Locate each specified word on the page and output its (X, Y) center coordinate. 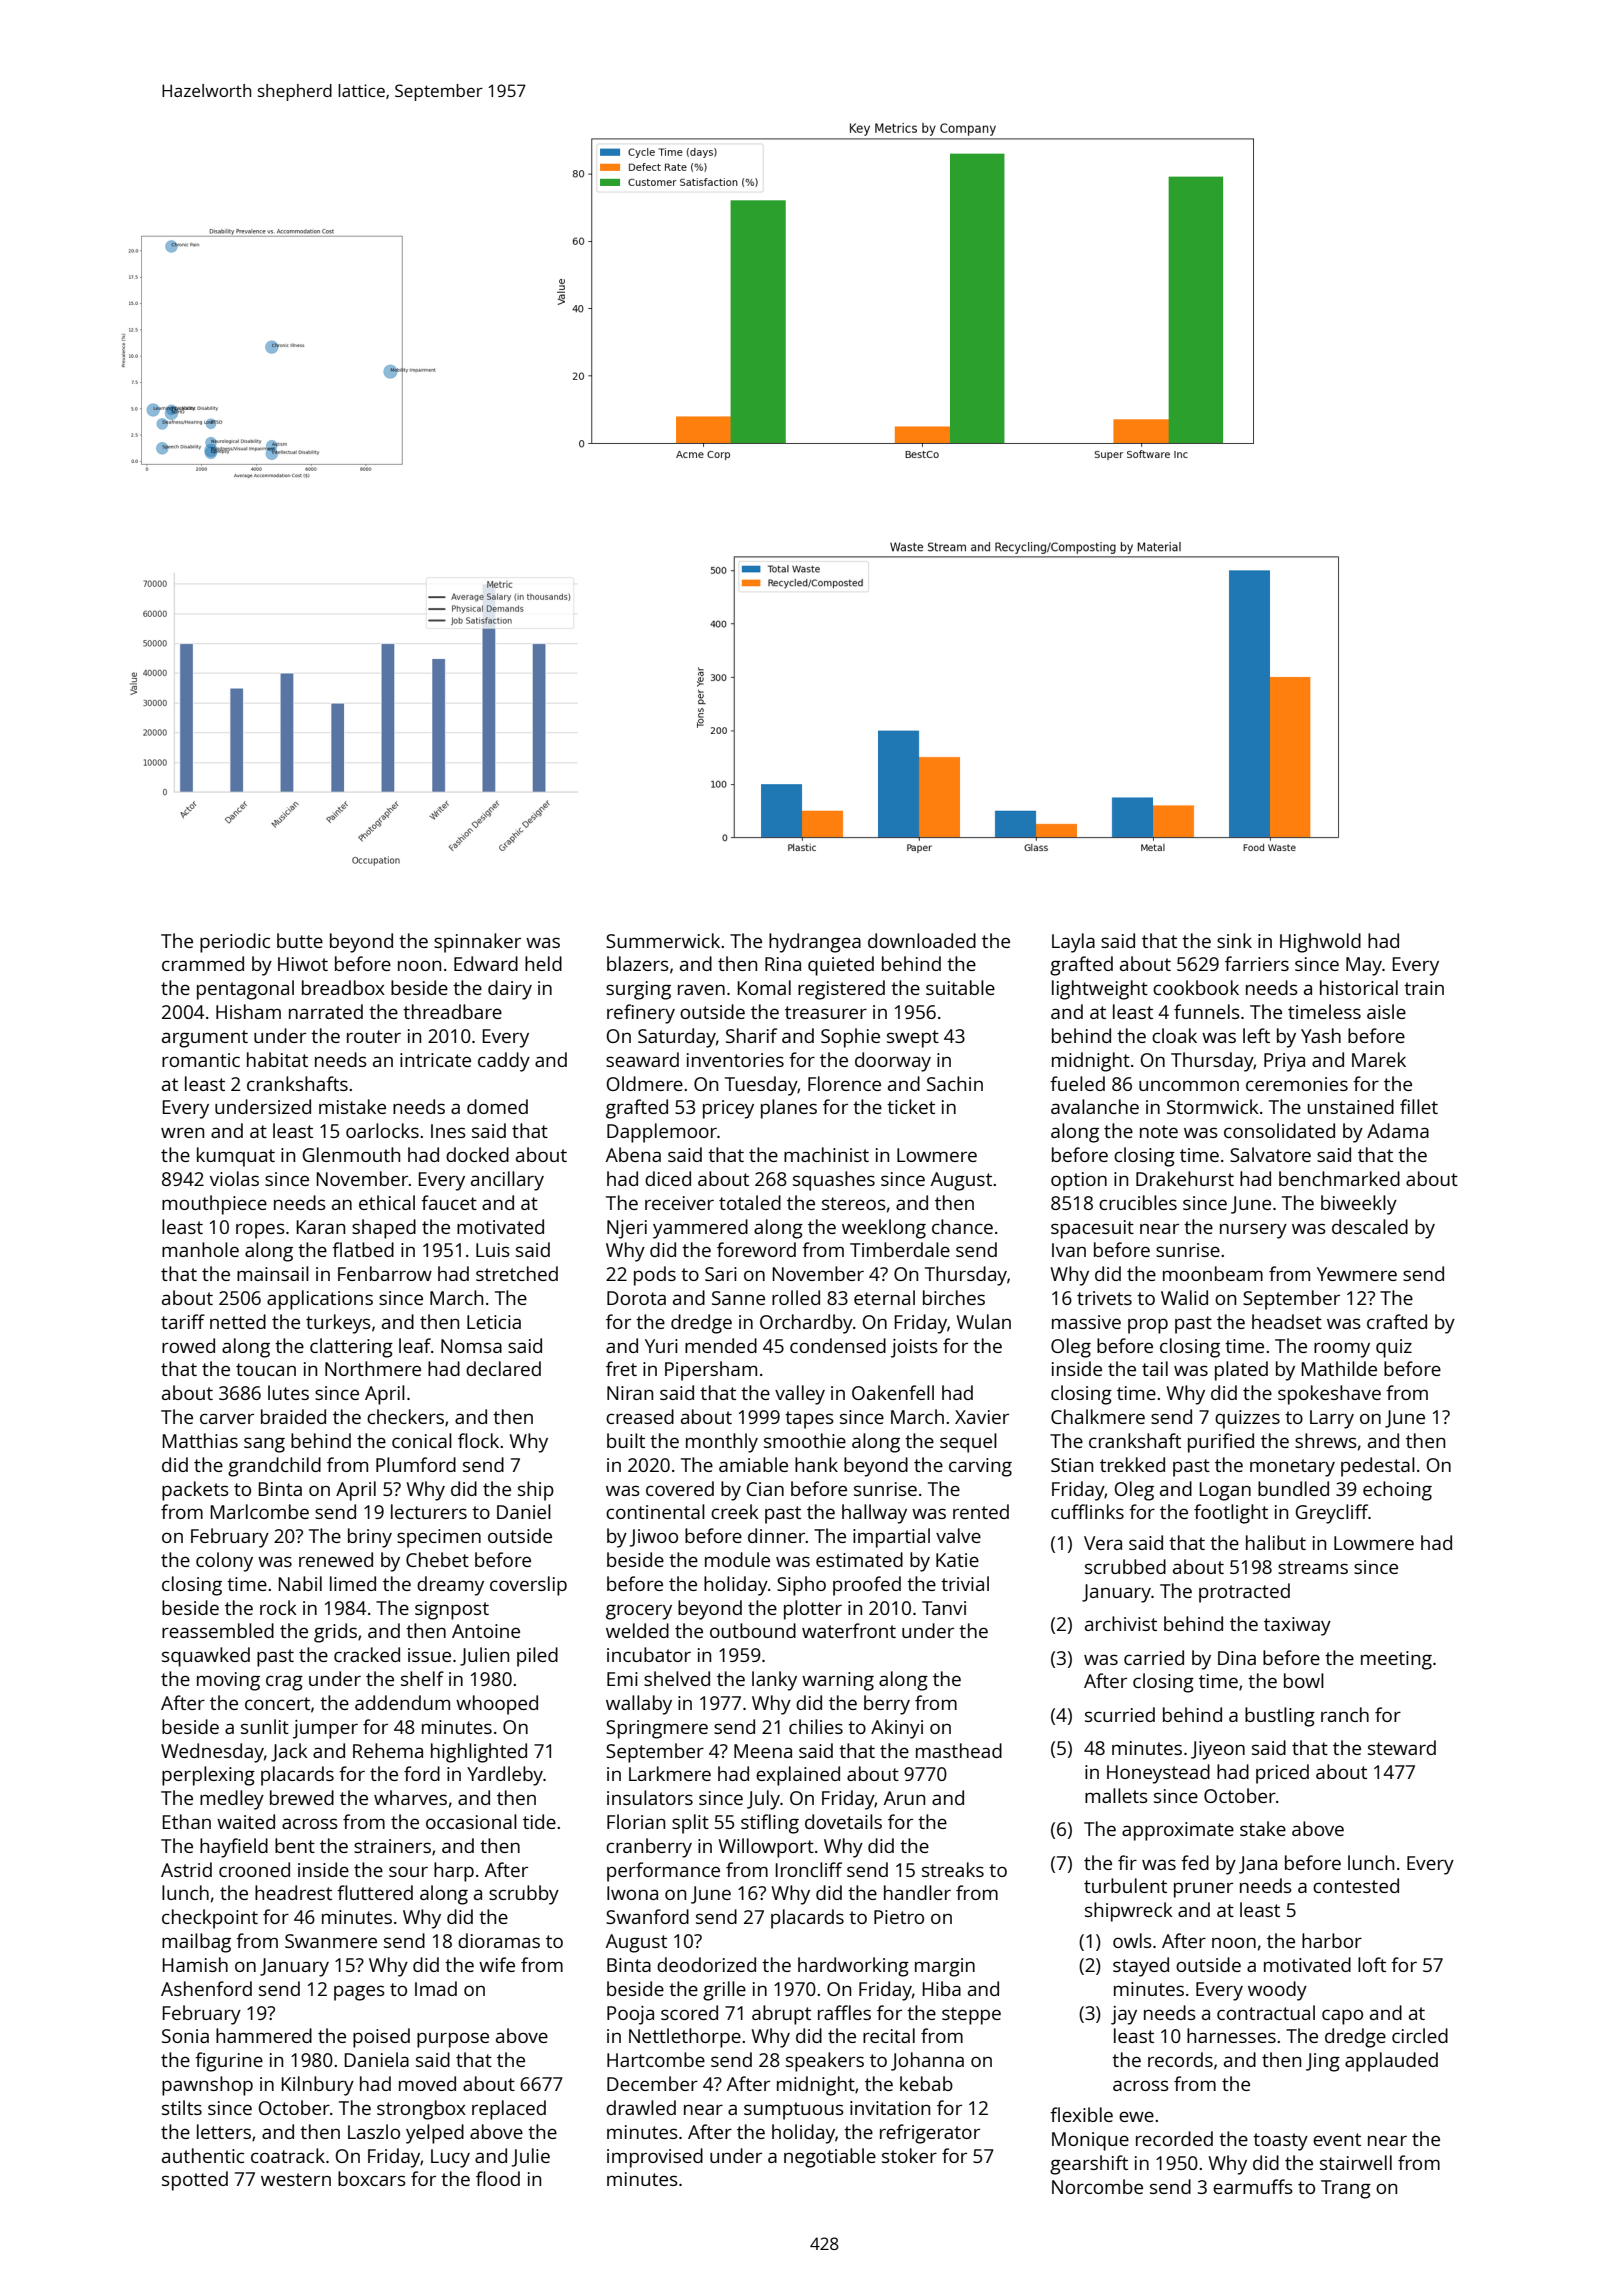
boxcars (372, 2178)
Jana (1258, 1865)
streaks (953, 1869)
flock (478, 1440)
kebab (926, 2083)
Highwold (1320, 943)
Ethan (187, 1821)
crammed (203, 963)
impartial (891, 1538)
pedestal (1378, 1467)
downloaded (922, 940)
